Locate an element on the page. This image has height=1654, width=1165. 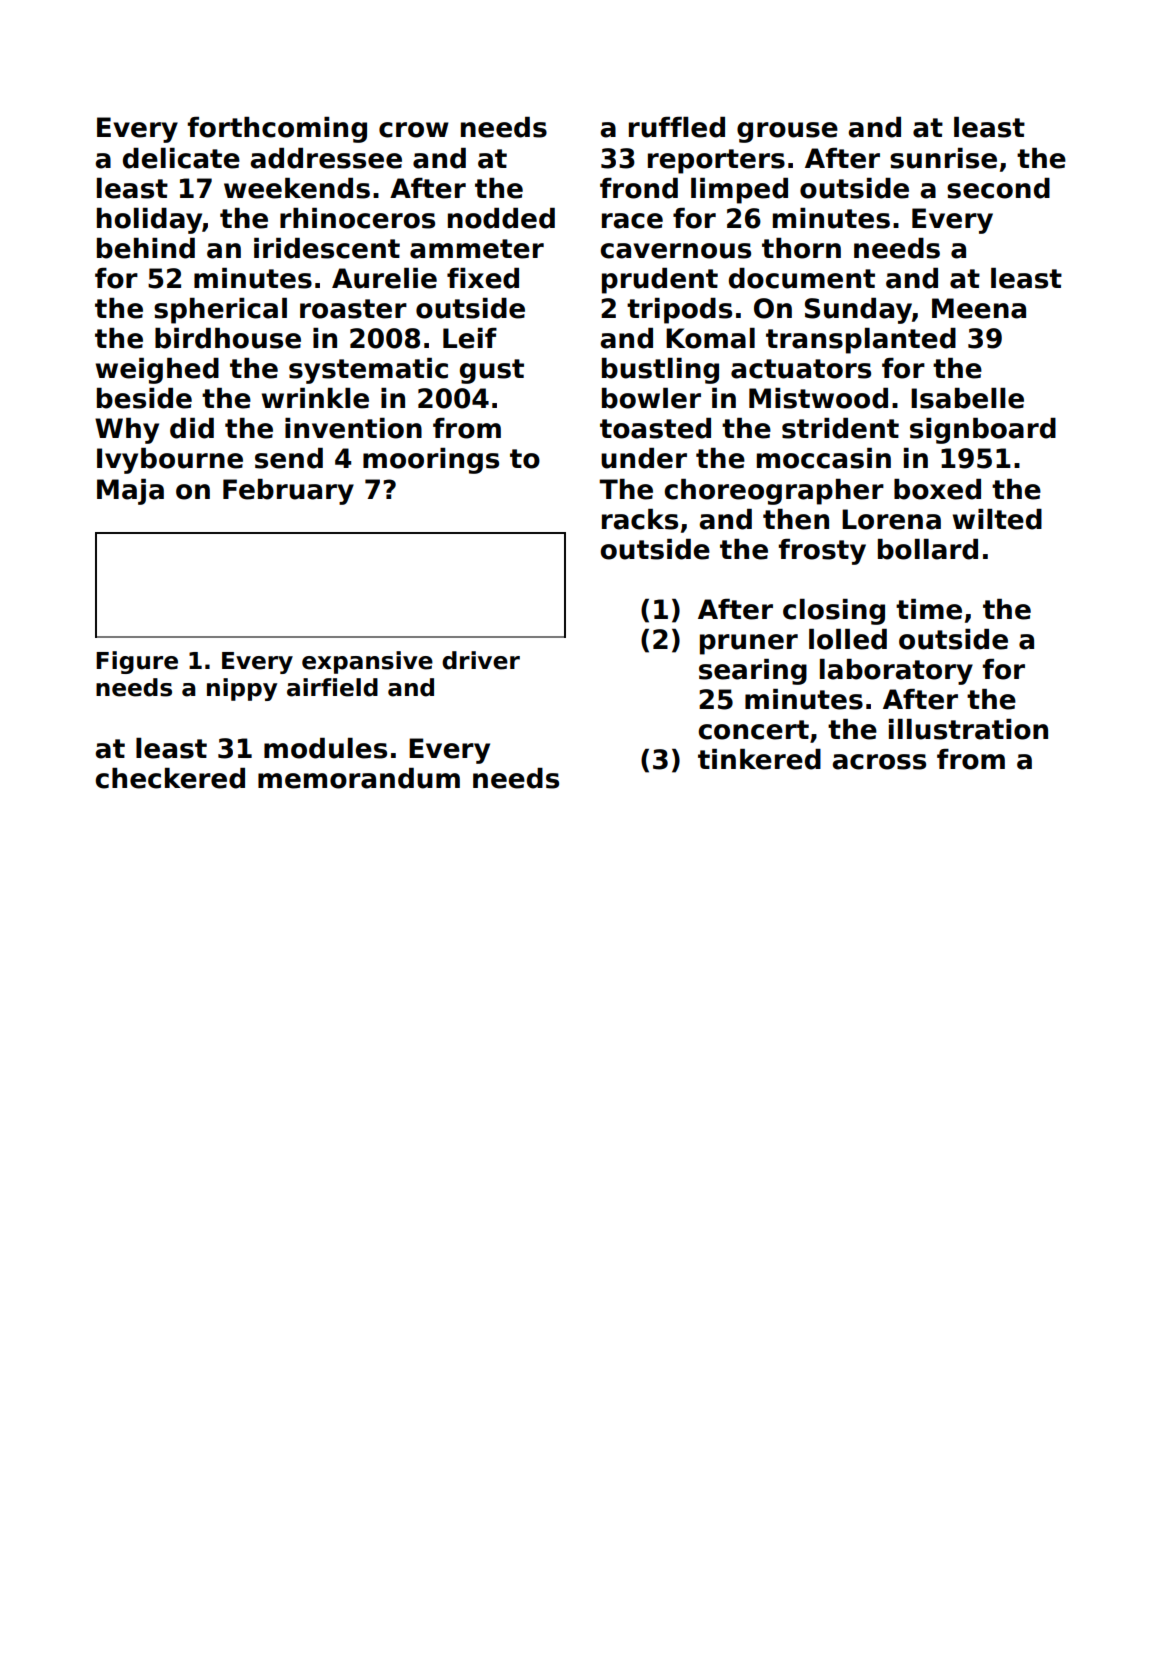
behind is located at coordinates (146, 248).
